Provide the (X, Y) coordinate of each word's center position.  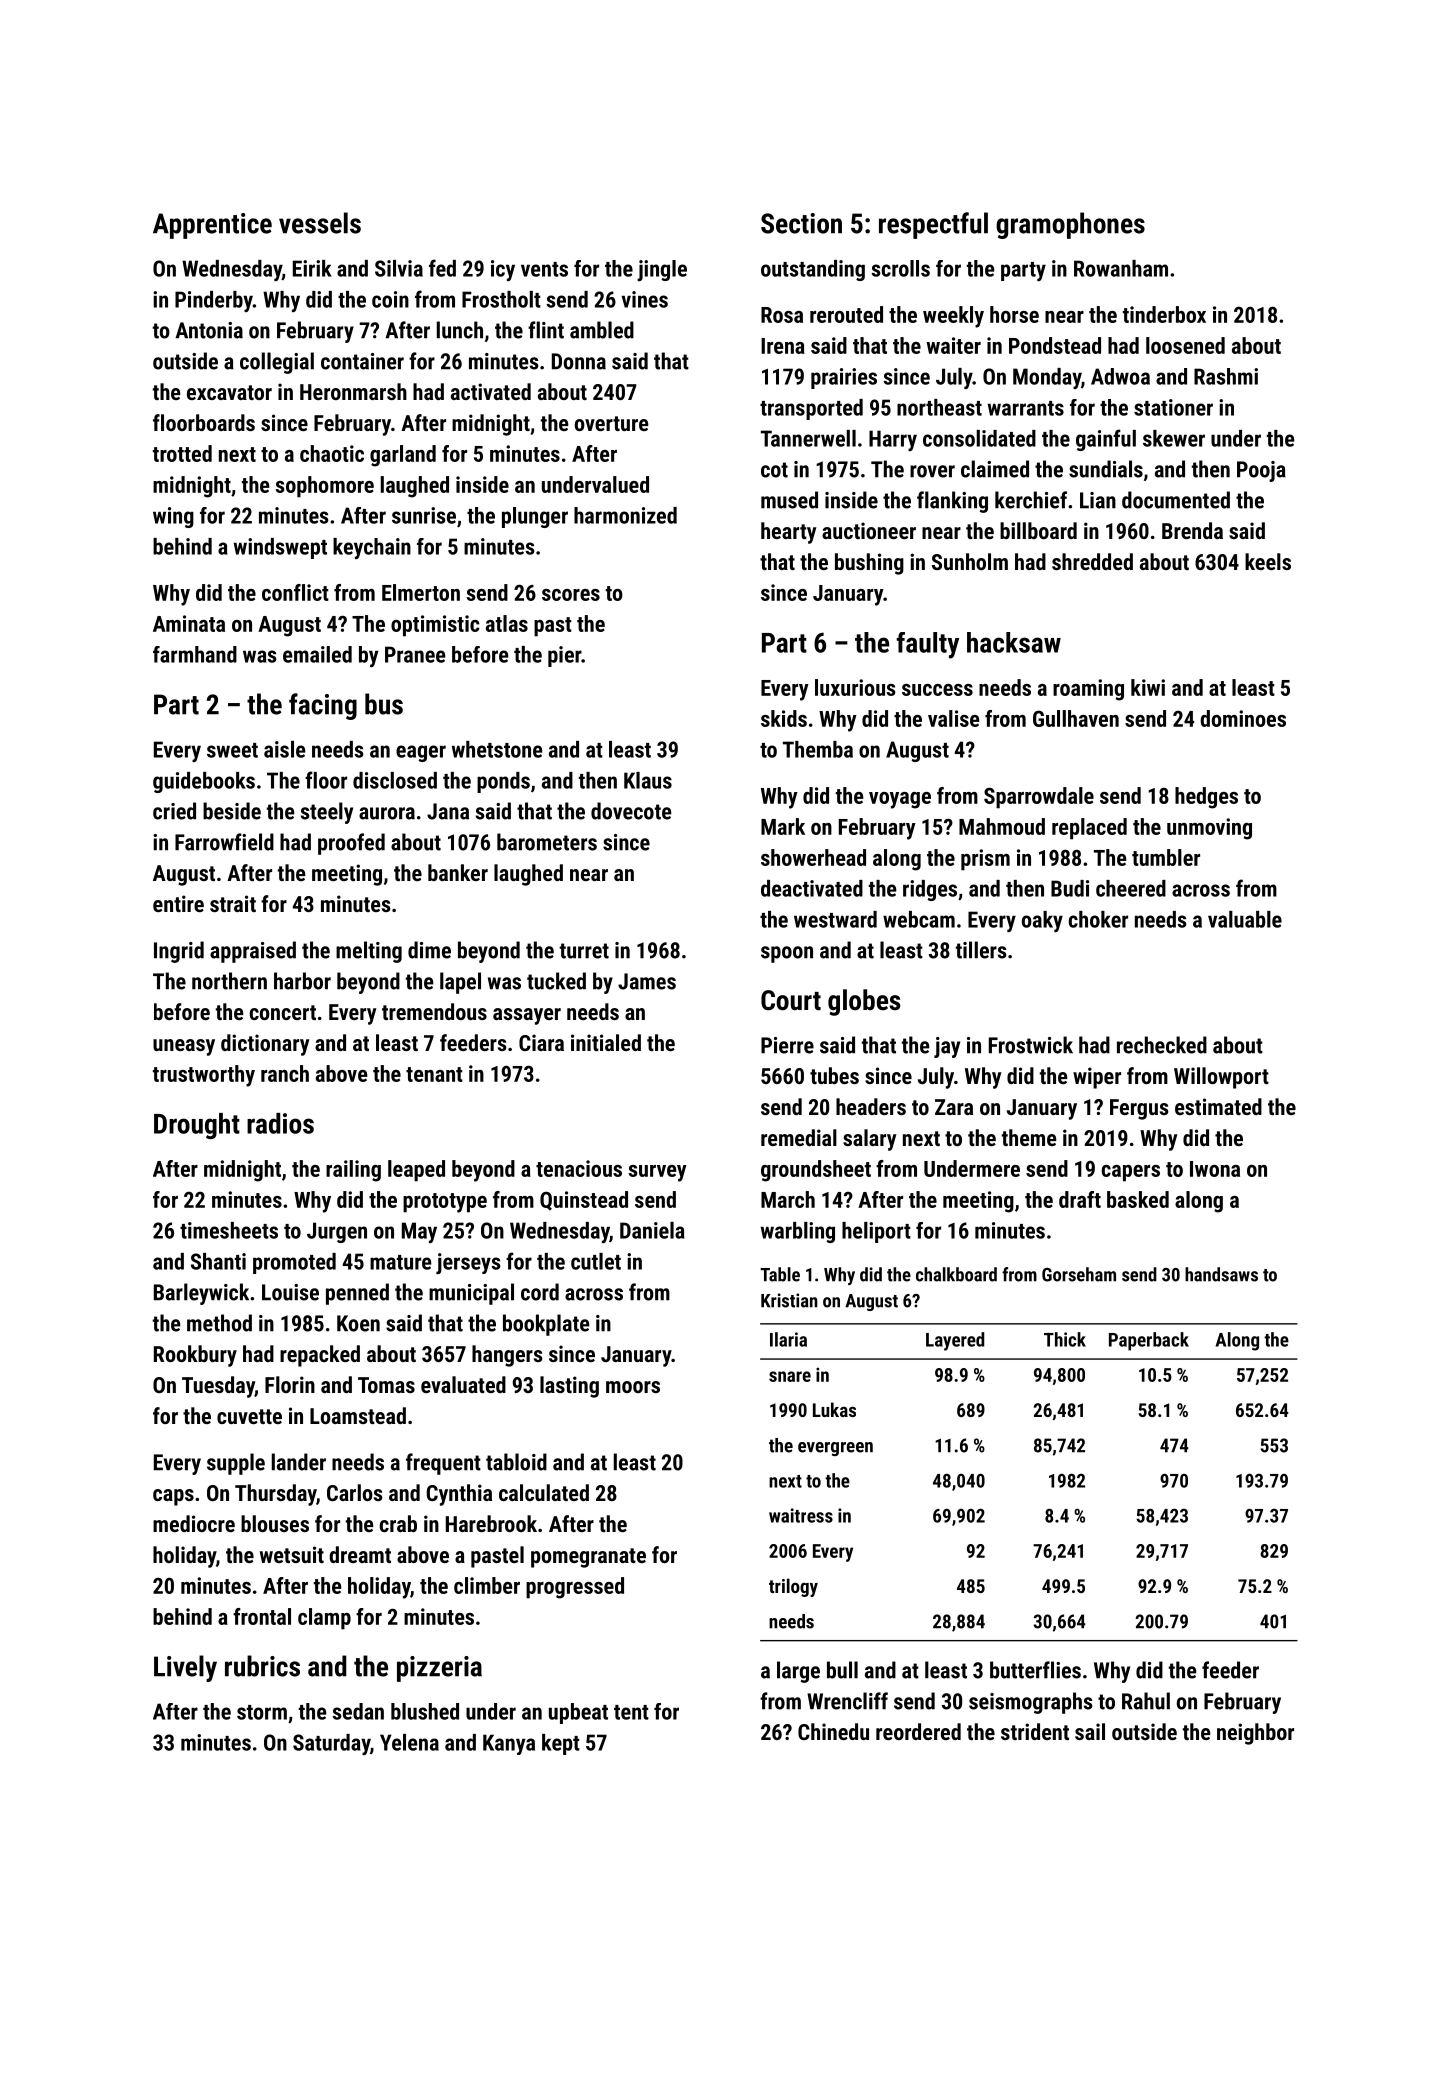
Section (801, 223)
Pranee (415, 654)
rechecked (1162, 1045)
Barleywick (201, 1294)
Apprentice (212, 226)
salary (870, 1140)
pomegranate (588, 1558)
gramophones (1070, 225)
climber (487, 1585)
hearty (789, 533)
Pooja (1261, 471)
